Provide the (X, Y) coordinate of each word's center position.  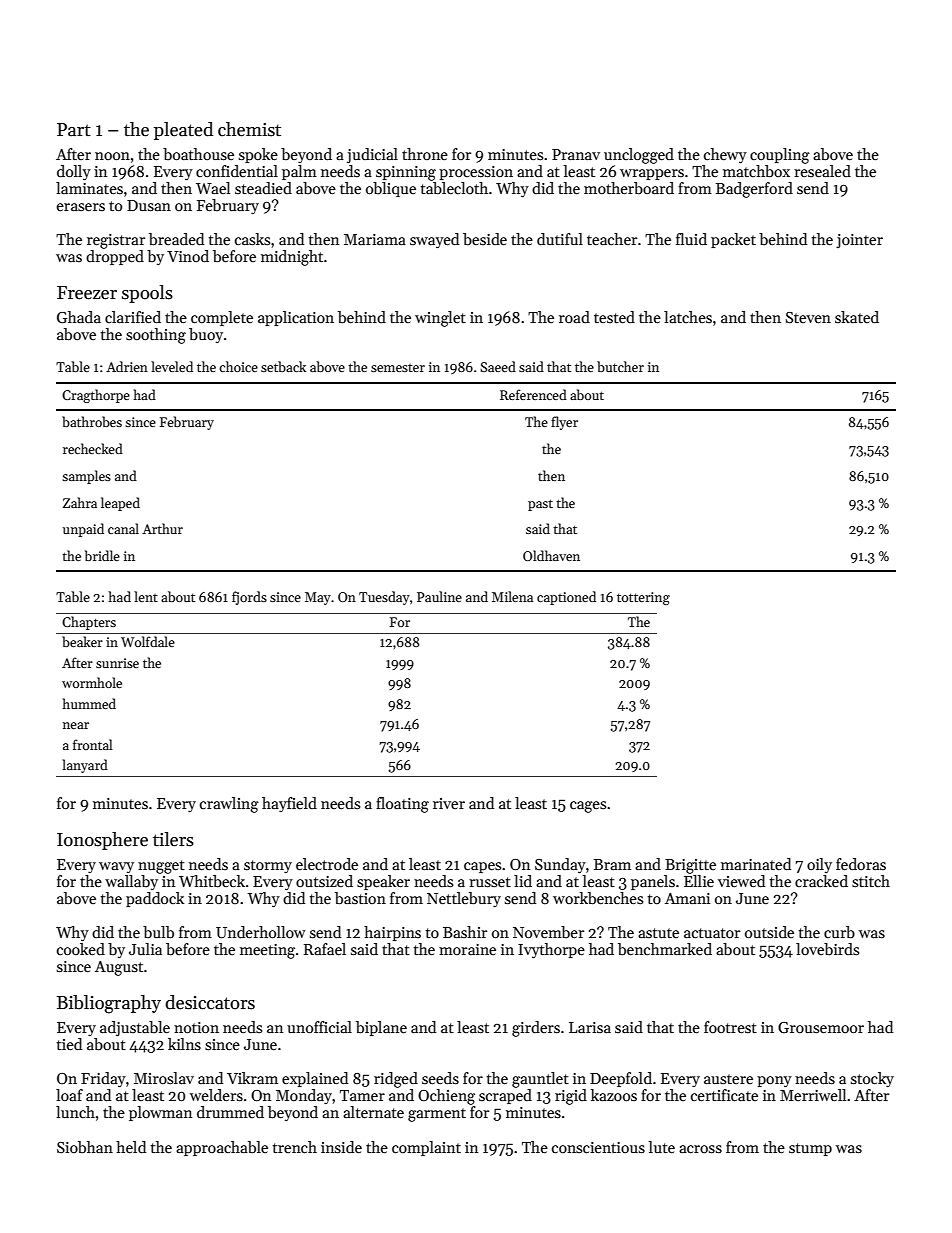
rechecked (93, 448)
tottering (643, 598)
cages (588, 807)
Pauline (439, 596)
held (131, 1147)
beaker (82, 641)
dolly (74, 172)
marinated (756, 864)
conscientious (598, 1147)
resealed (822, 171)
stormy (268, 866)
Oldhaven (551, 555)
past (540, 505)
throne (425, 154)
